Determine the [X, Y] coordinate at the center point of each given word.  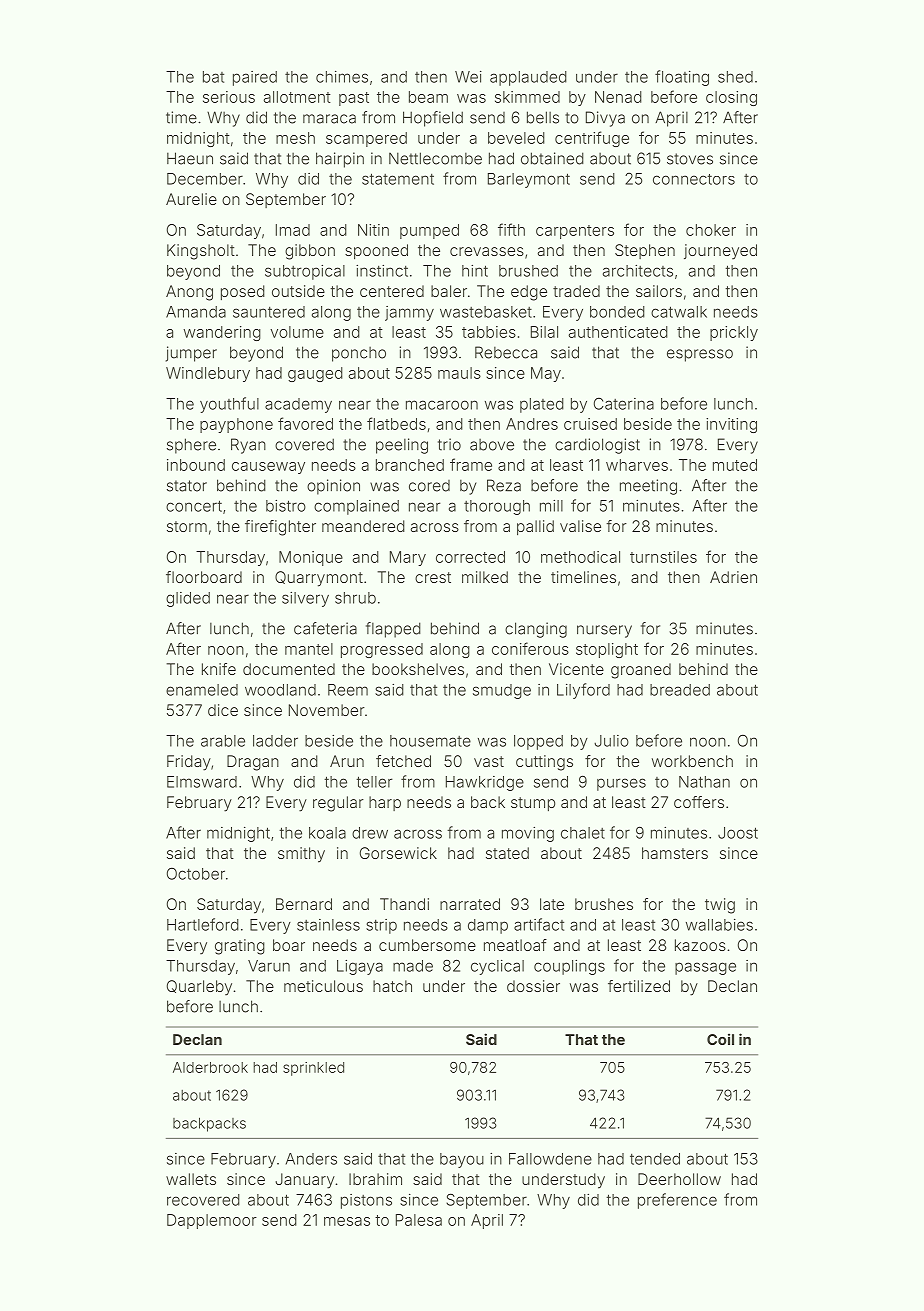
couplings [569, 967]
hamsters [675, 853]
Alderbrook [210, 1067]
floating [682, 78]
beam [428, 97]
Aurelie [191, 199]
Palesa [419, 1220]
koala [327, 833]
